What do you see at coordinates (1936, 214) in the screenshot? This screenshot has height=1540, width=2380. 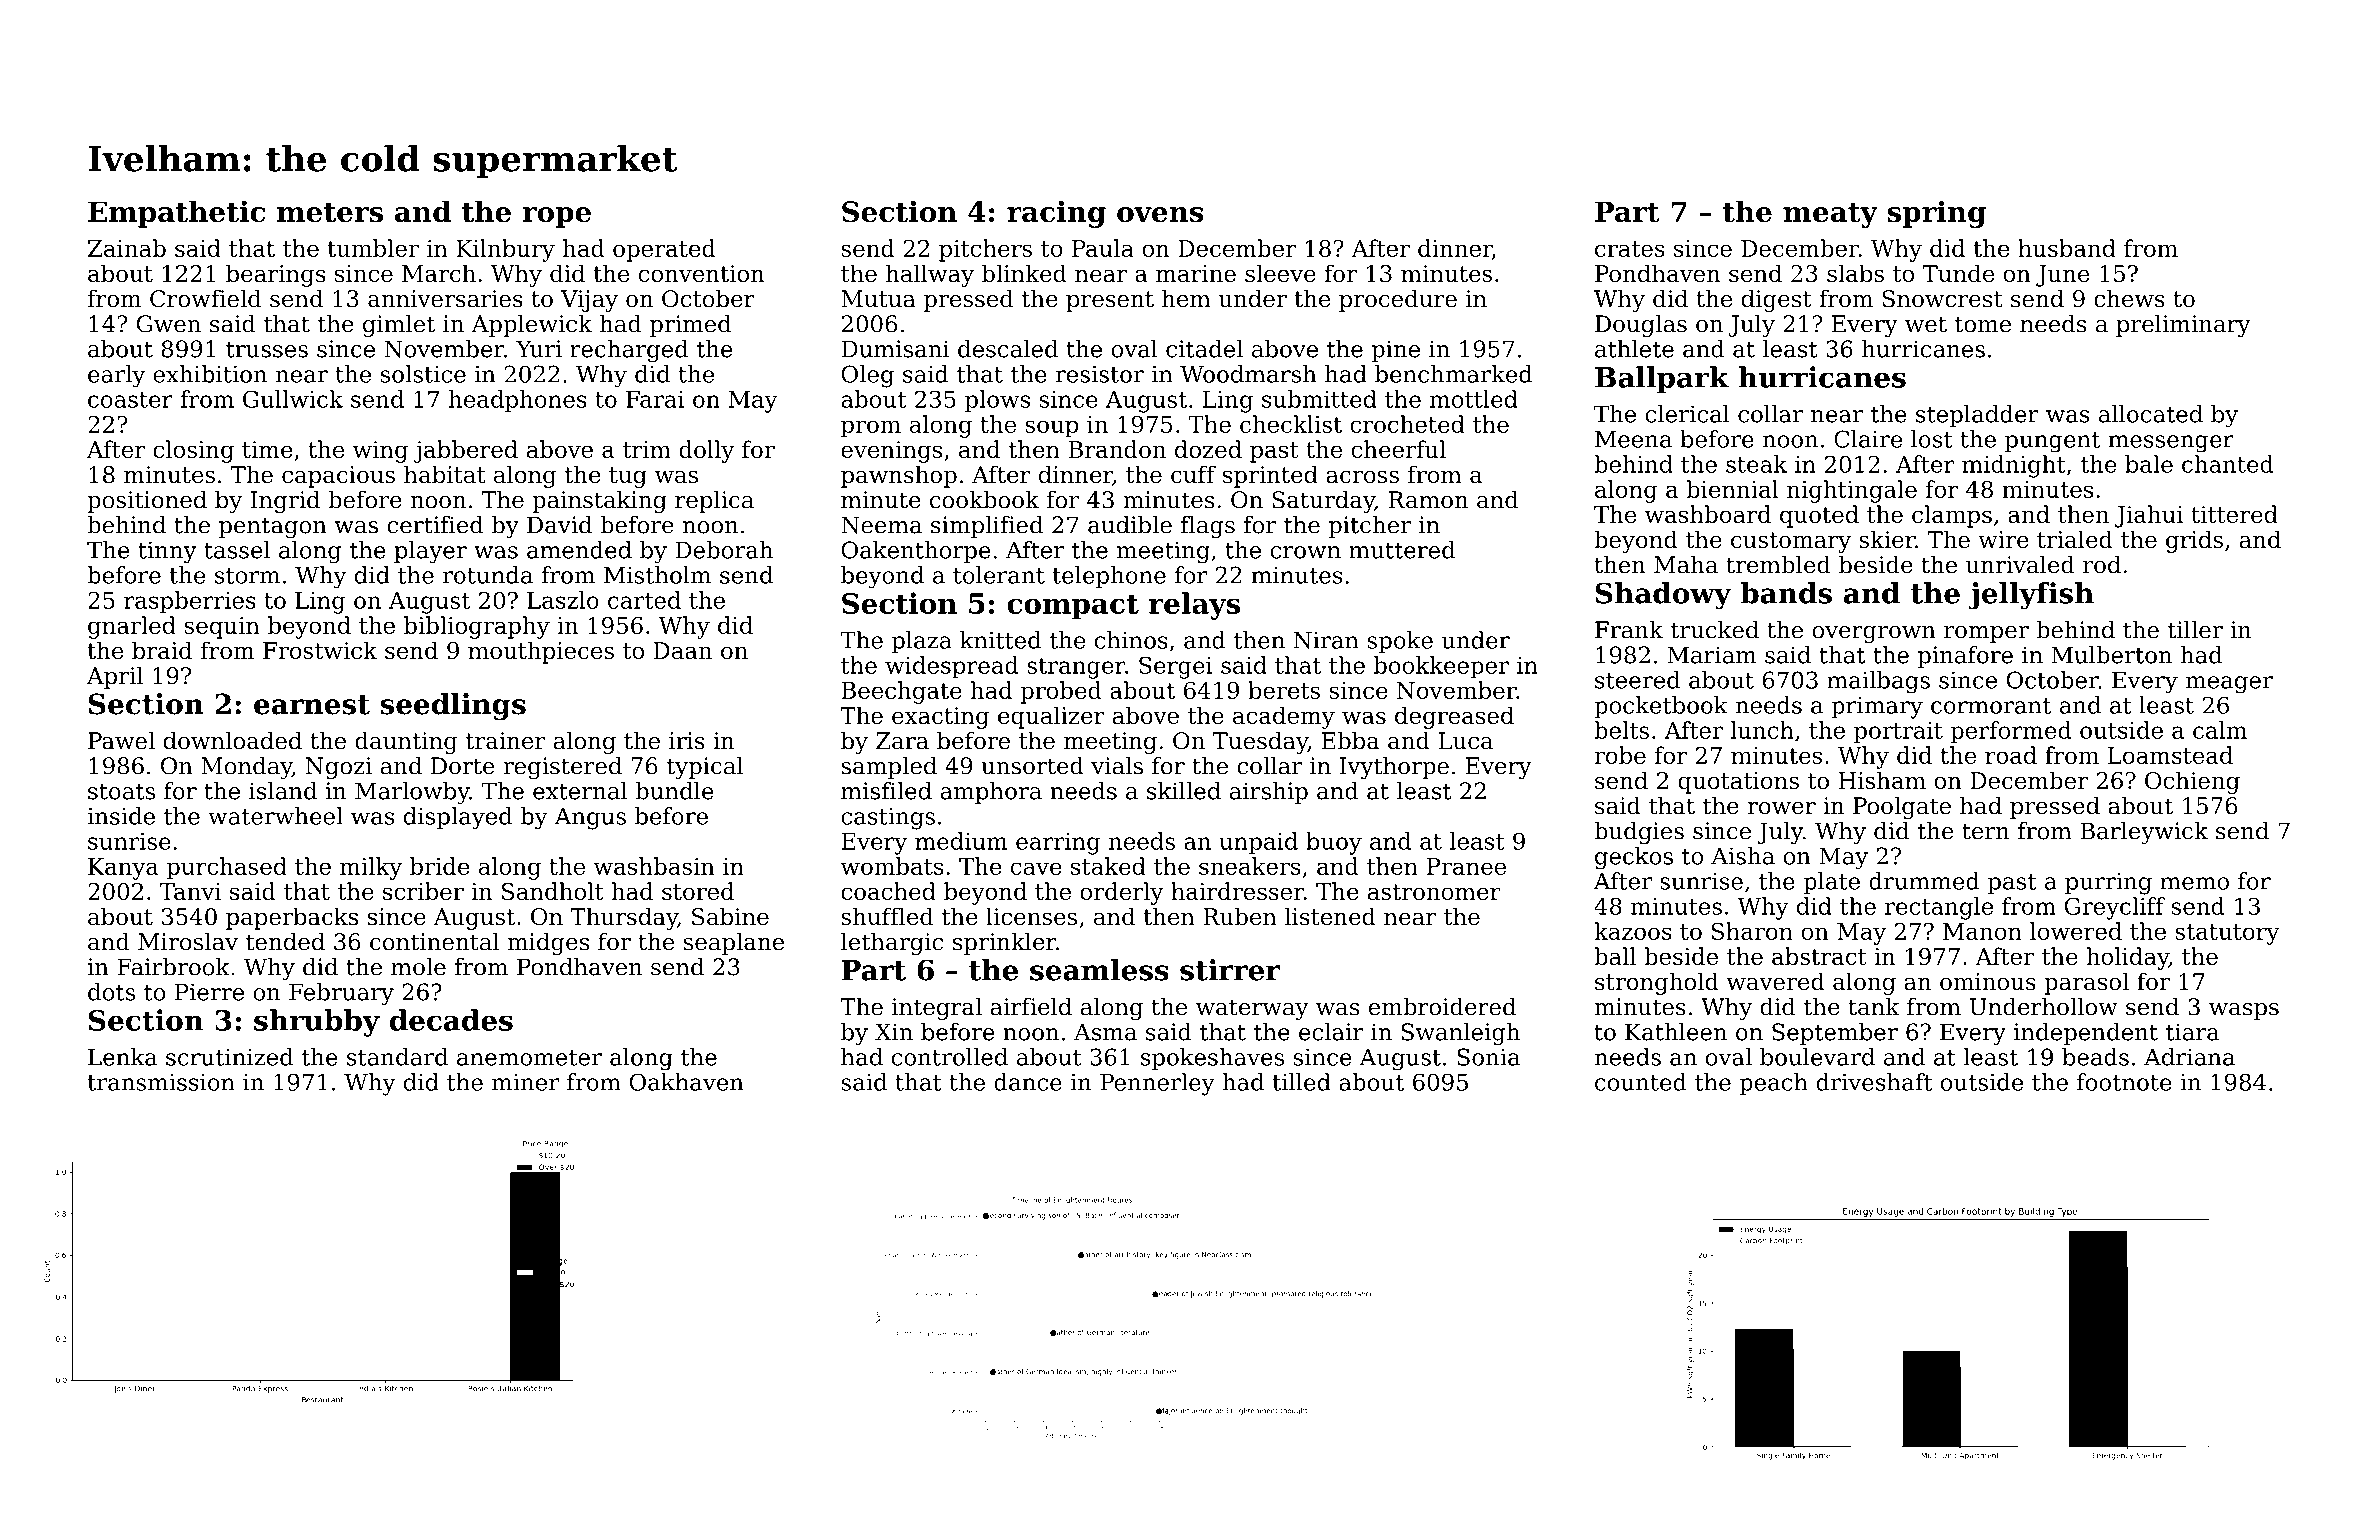 I see `spring` at bounding box center [1936, 214].
